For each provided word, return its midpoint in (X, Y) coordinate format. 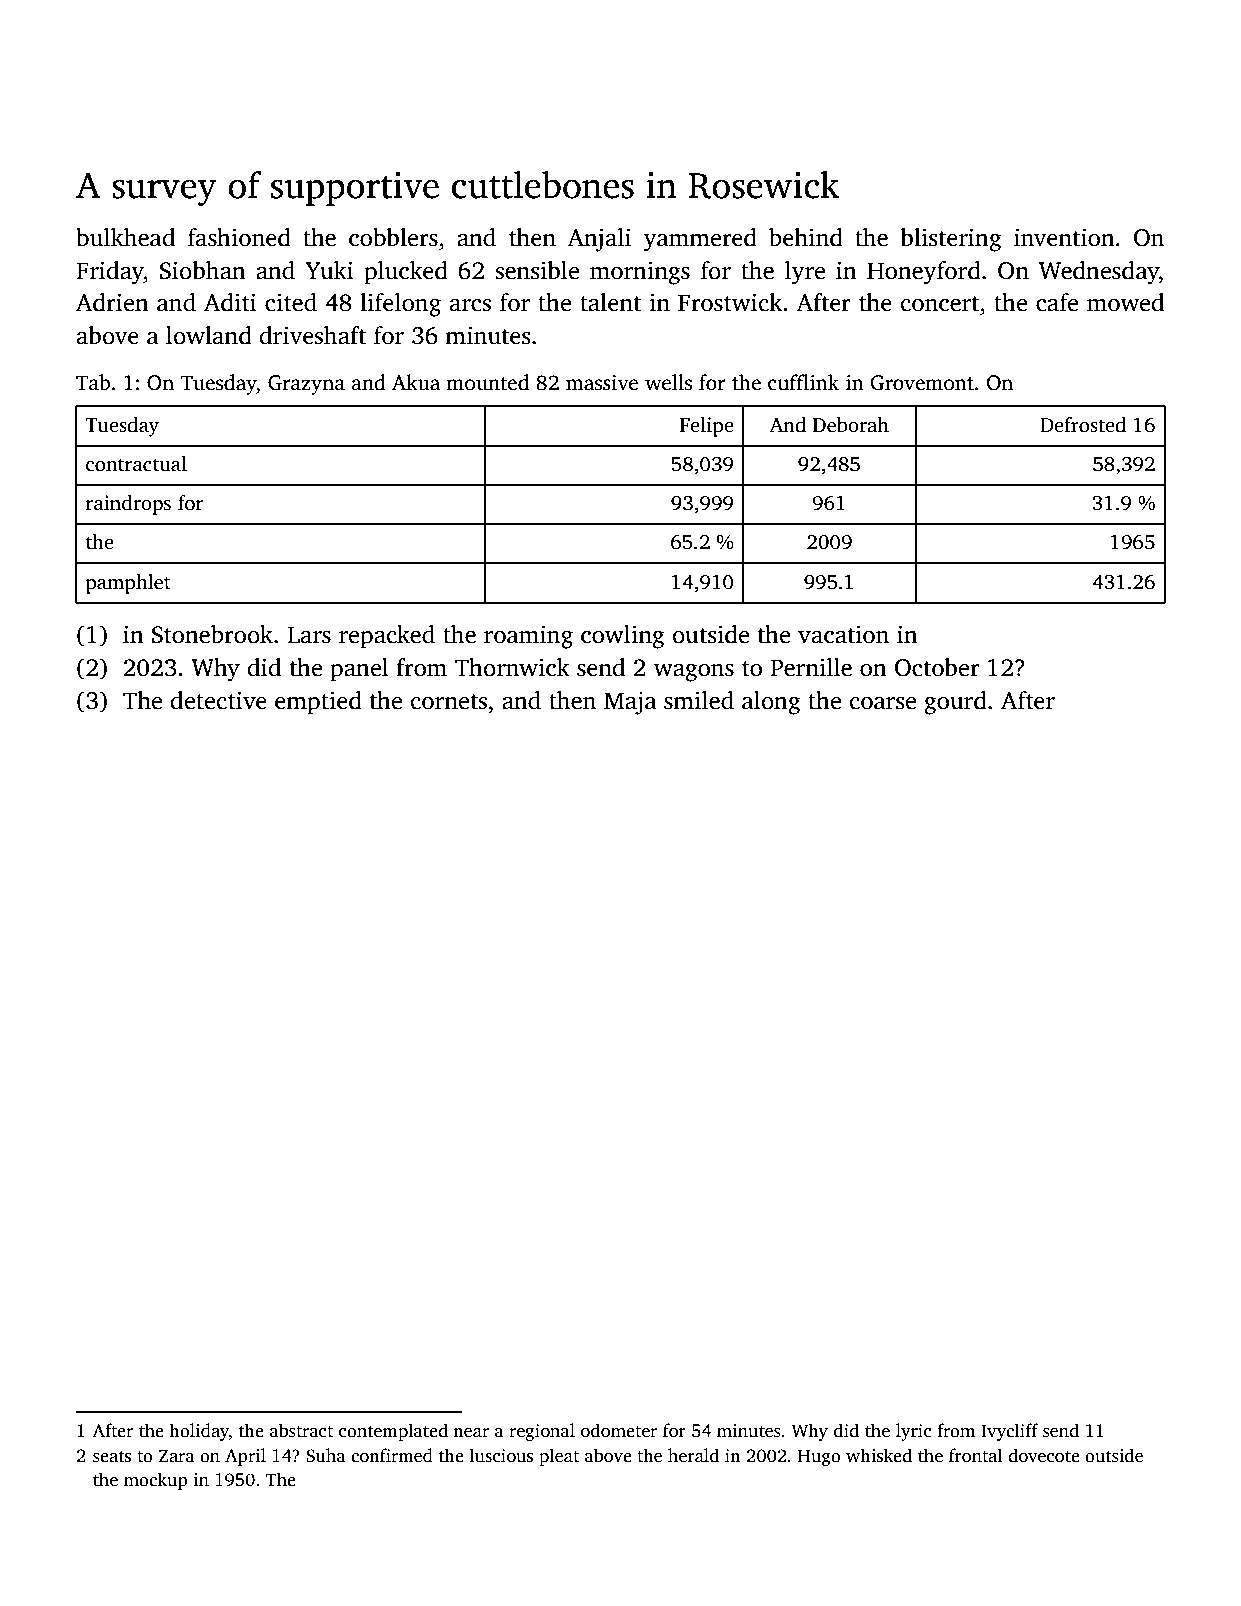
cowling (623, 637)
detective (219, 700)
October (937, 667)
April (245, 1457)
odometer (619, 1430)
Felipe (707, 427)
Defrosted (1083, 425)
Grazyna (306, 385)
